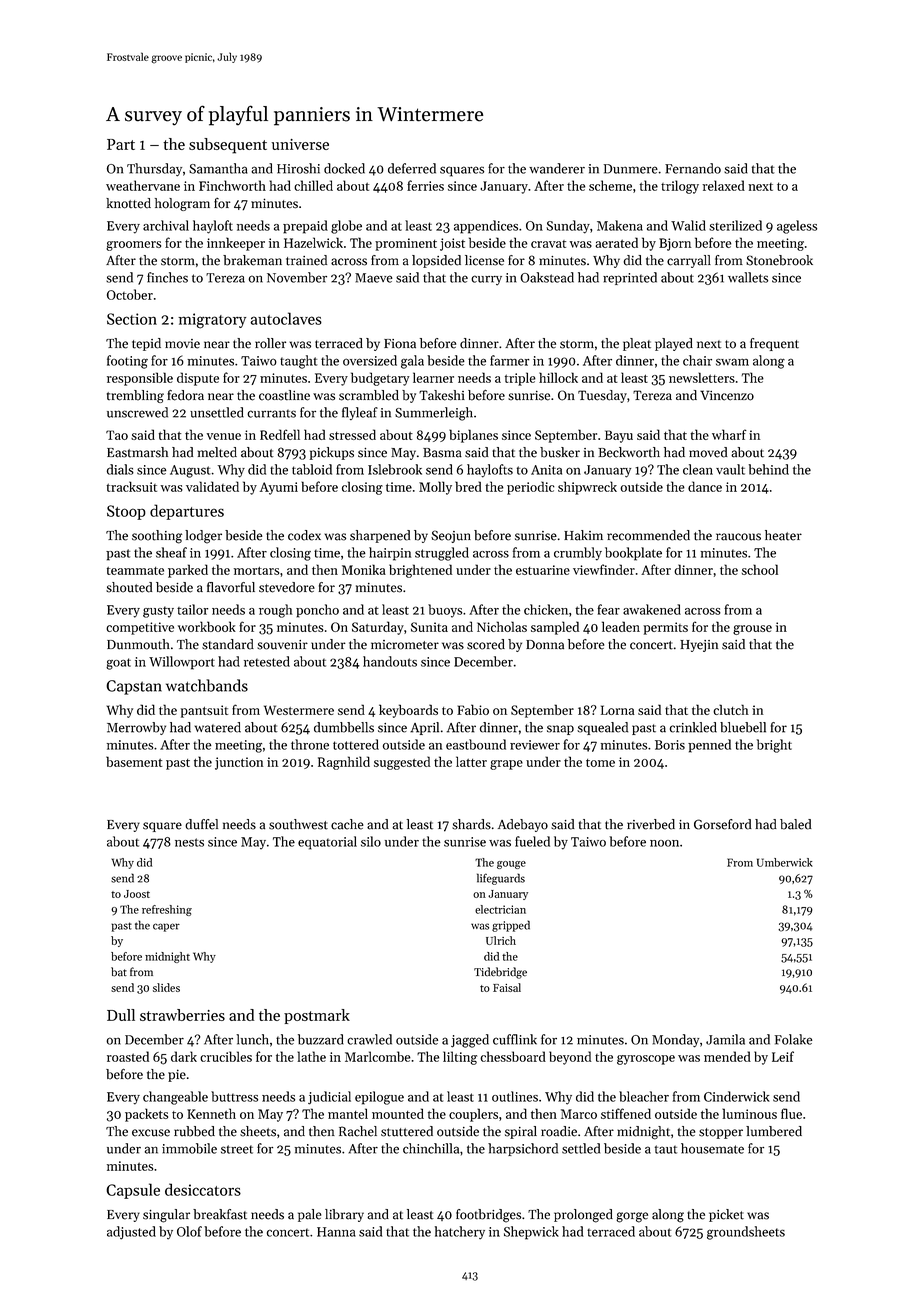 The width and height of the screenshot is (924, 1308). What do you see at coordinates (166, 987) in the screenshot?
I see `slides` at bounding box center [166, 987].
